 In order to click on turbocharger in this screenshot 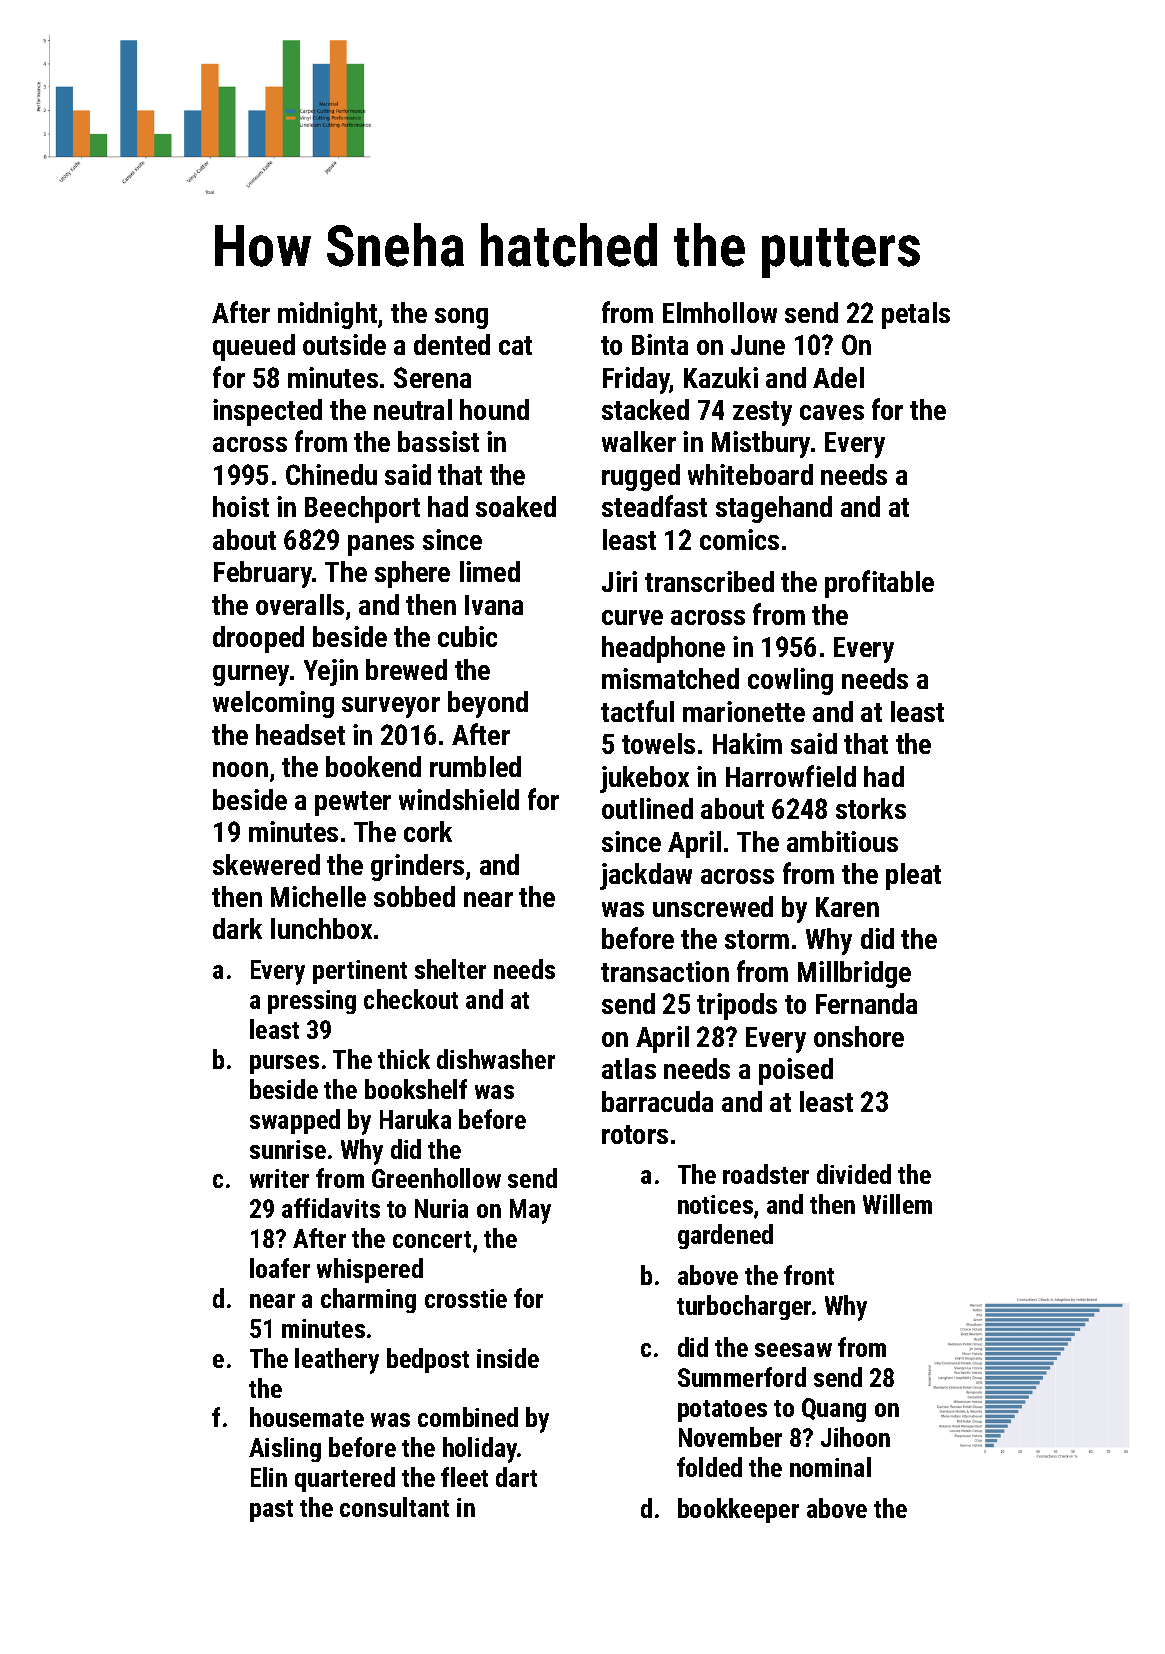, I will do `click(744, 1307)`.
